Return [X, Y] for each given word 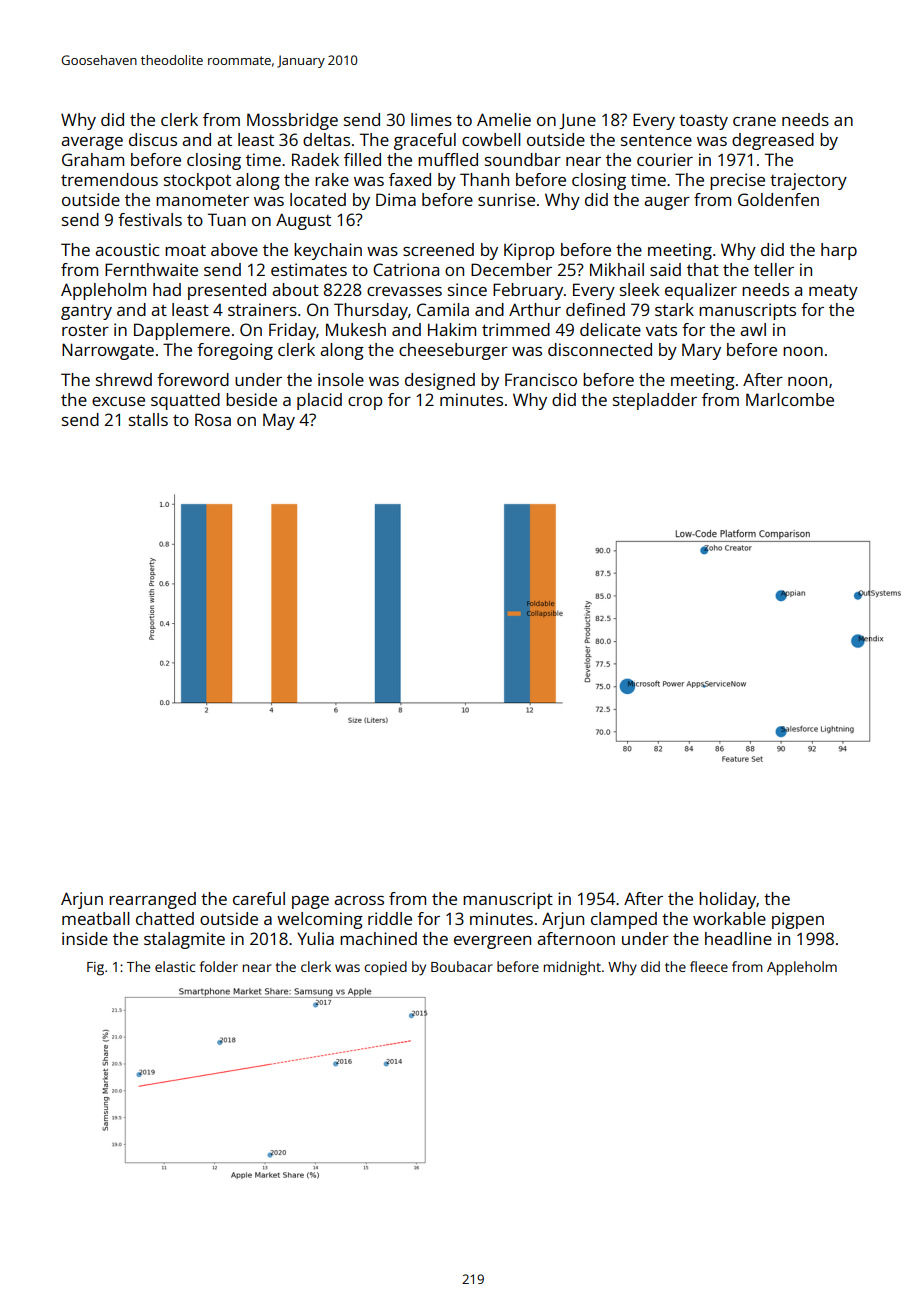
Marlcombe [790, 399]
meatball [96, 918]
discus [153, 139]
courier [665, 159]
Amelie [504, 119]
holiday [727, 900]
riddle [390, 918]
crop [365, 403]
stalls [148, 419]
